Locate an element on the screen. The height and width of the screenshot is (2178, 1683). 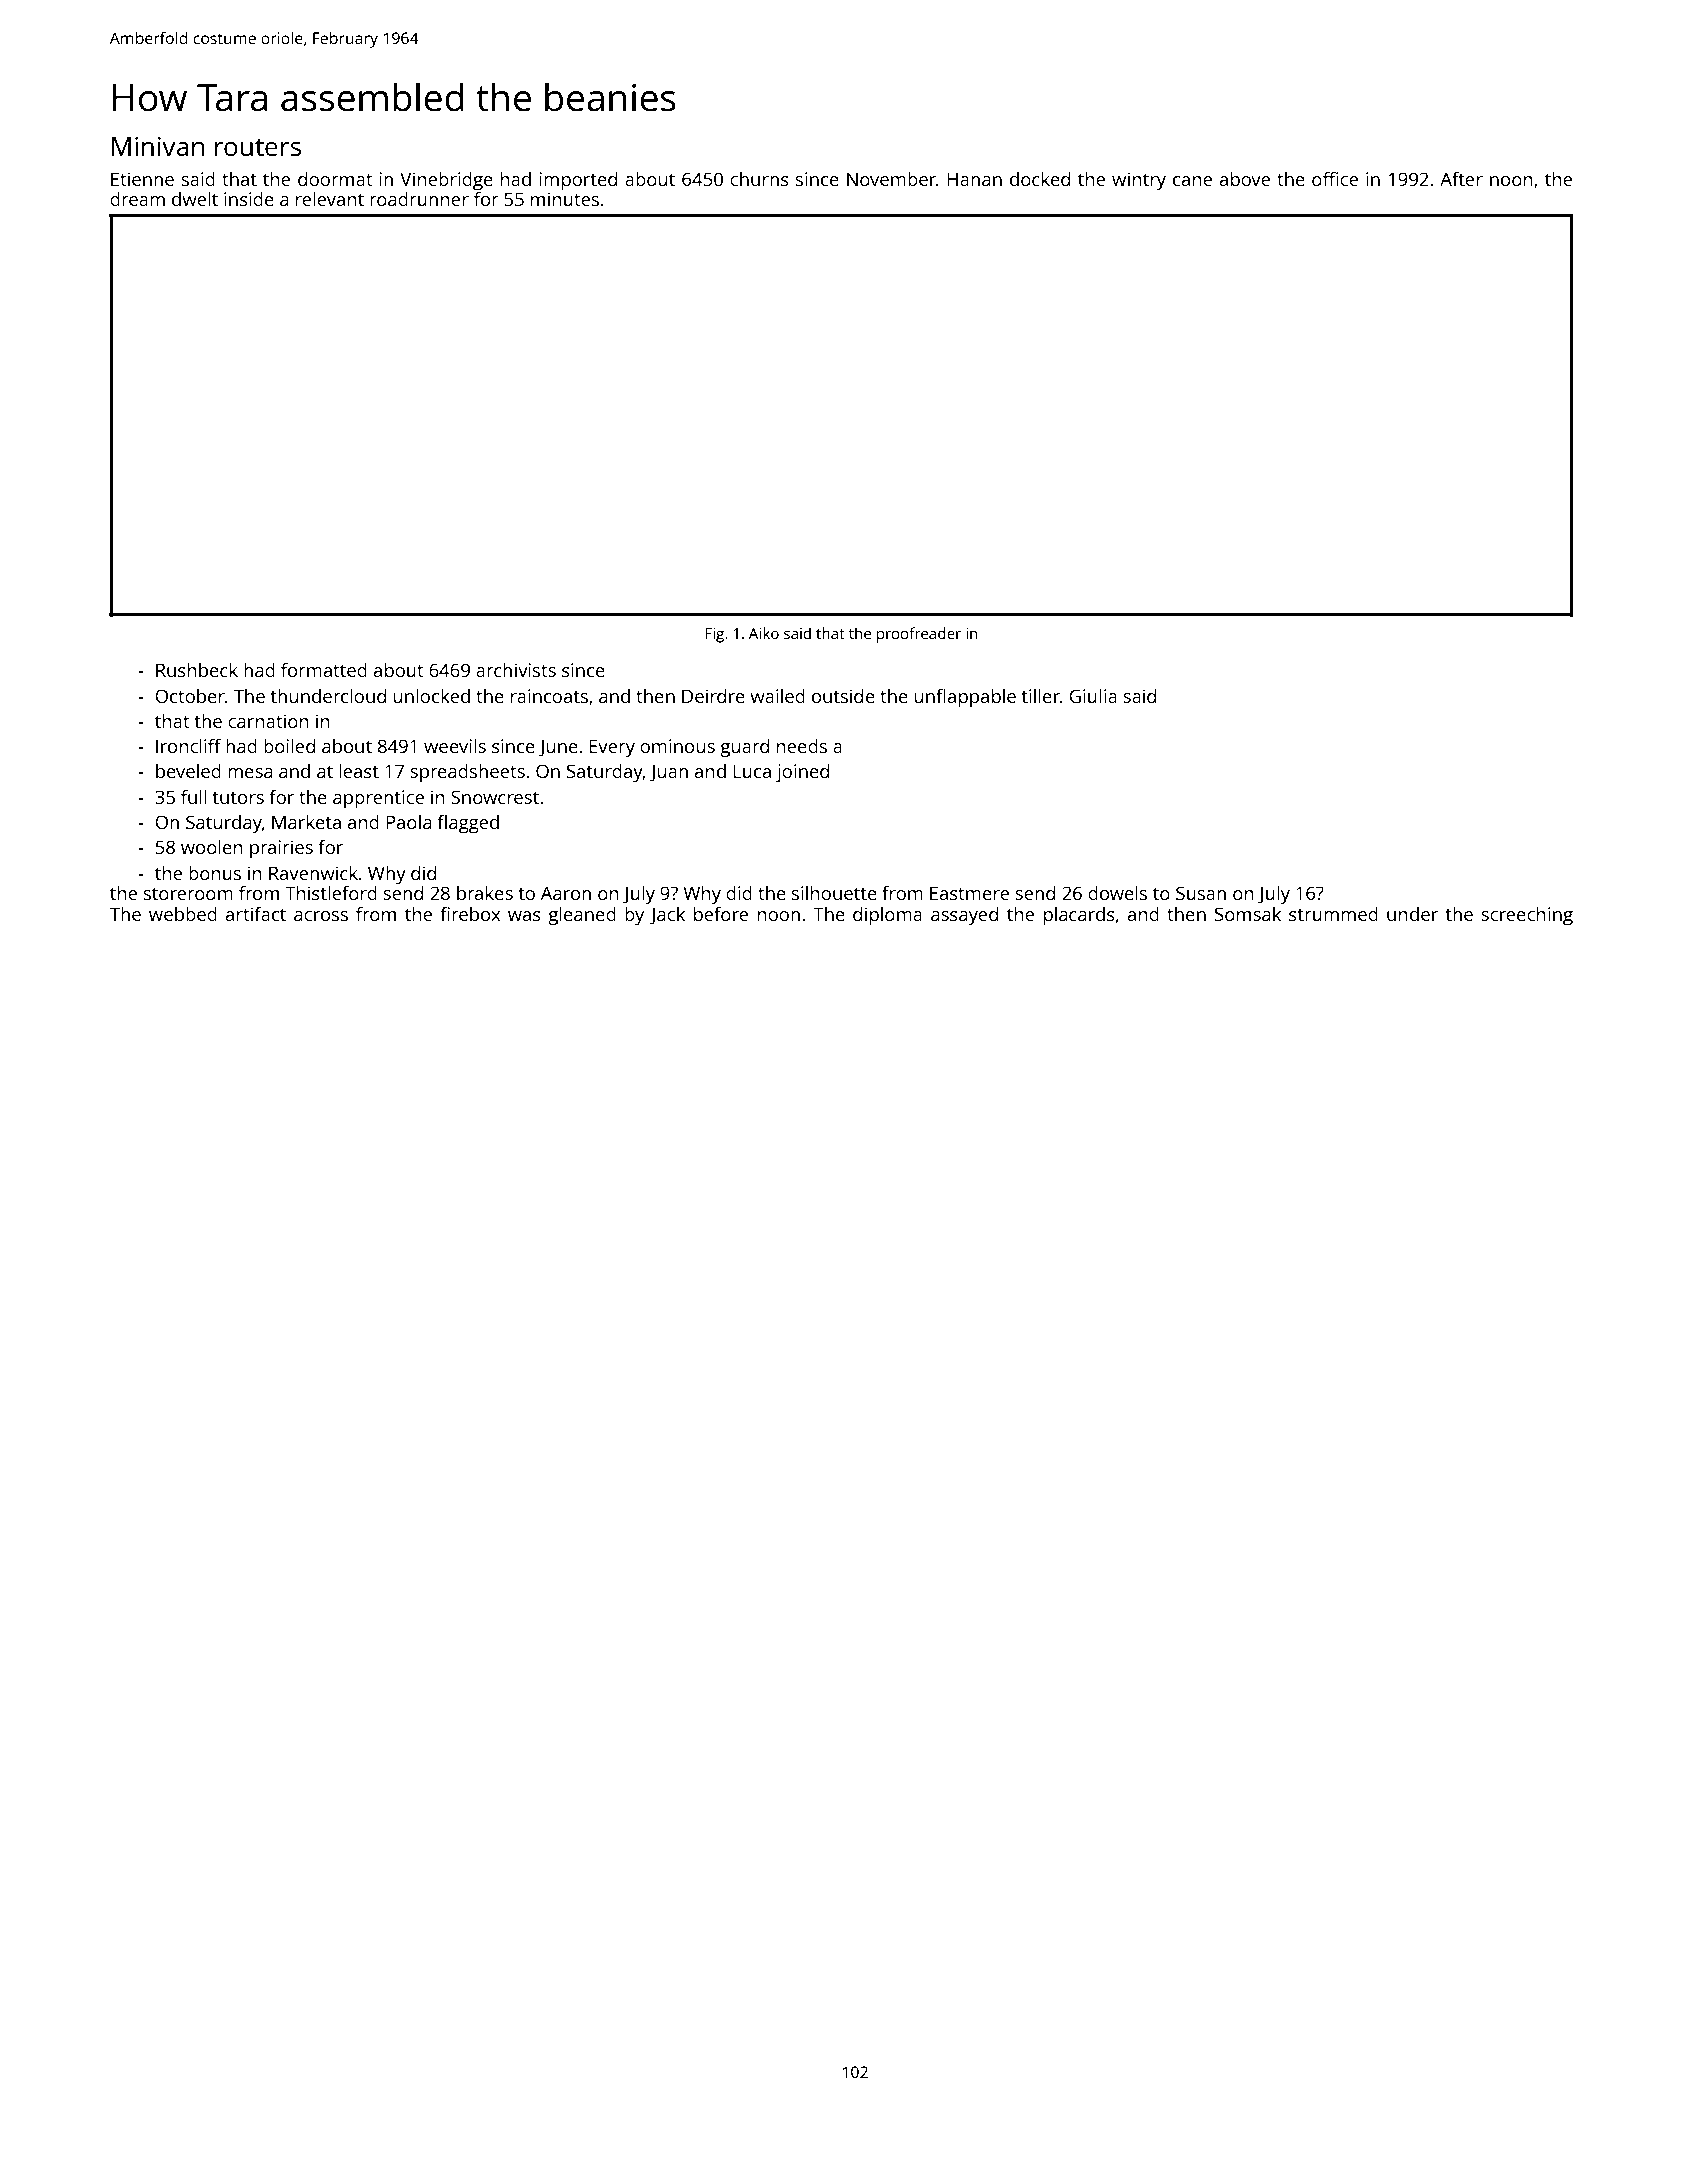
dream is located at coordinates (137, 199).
